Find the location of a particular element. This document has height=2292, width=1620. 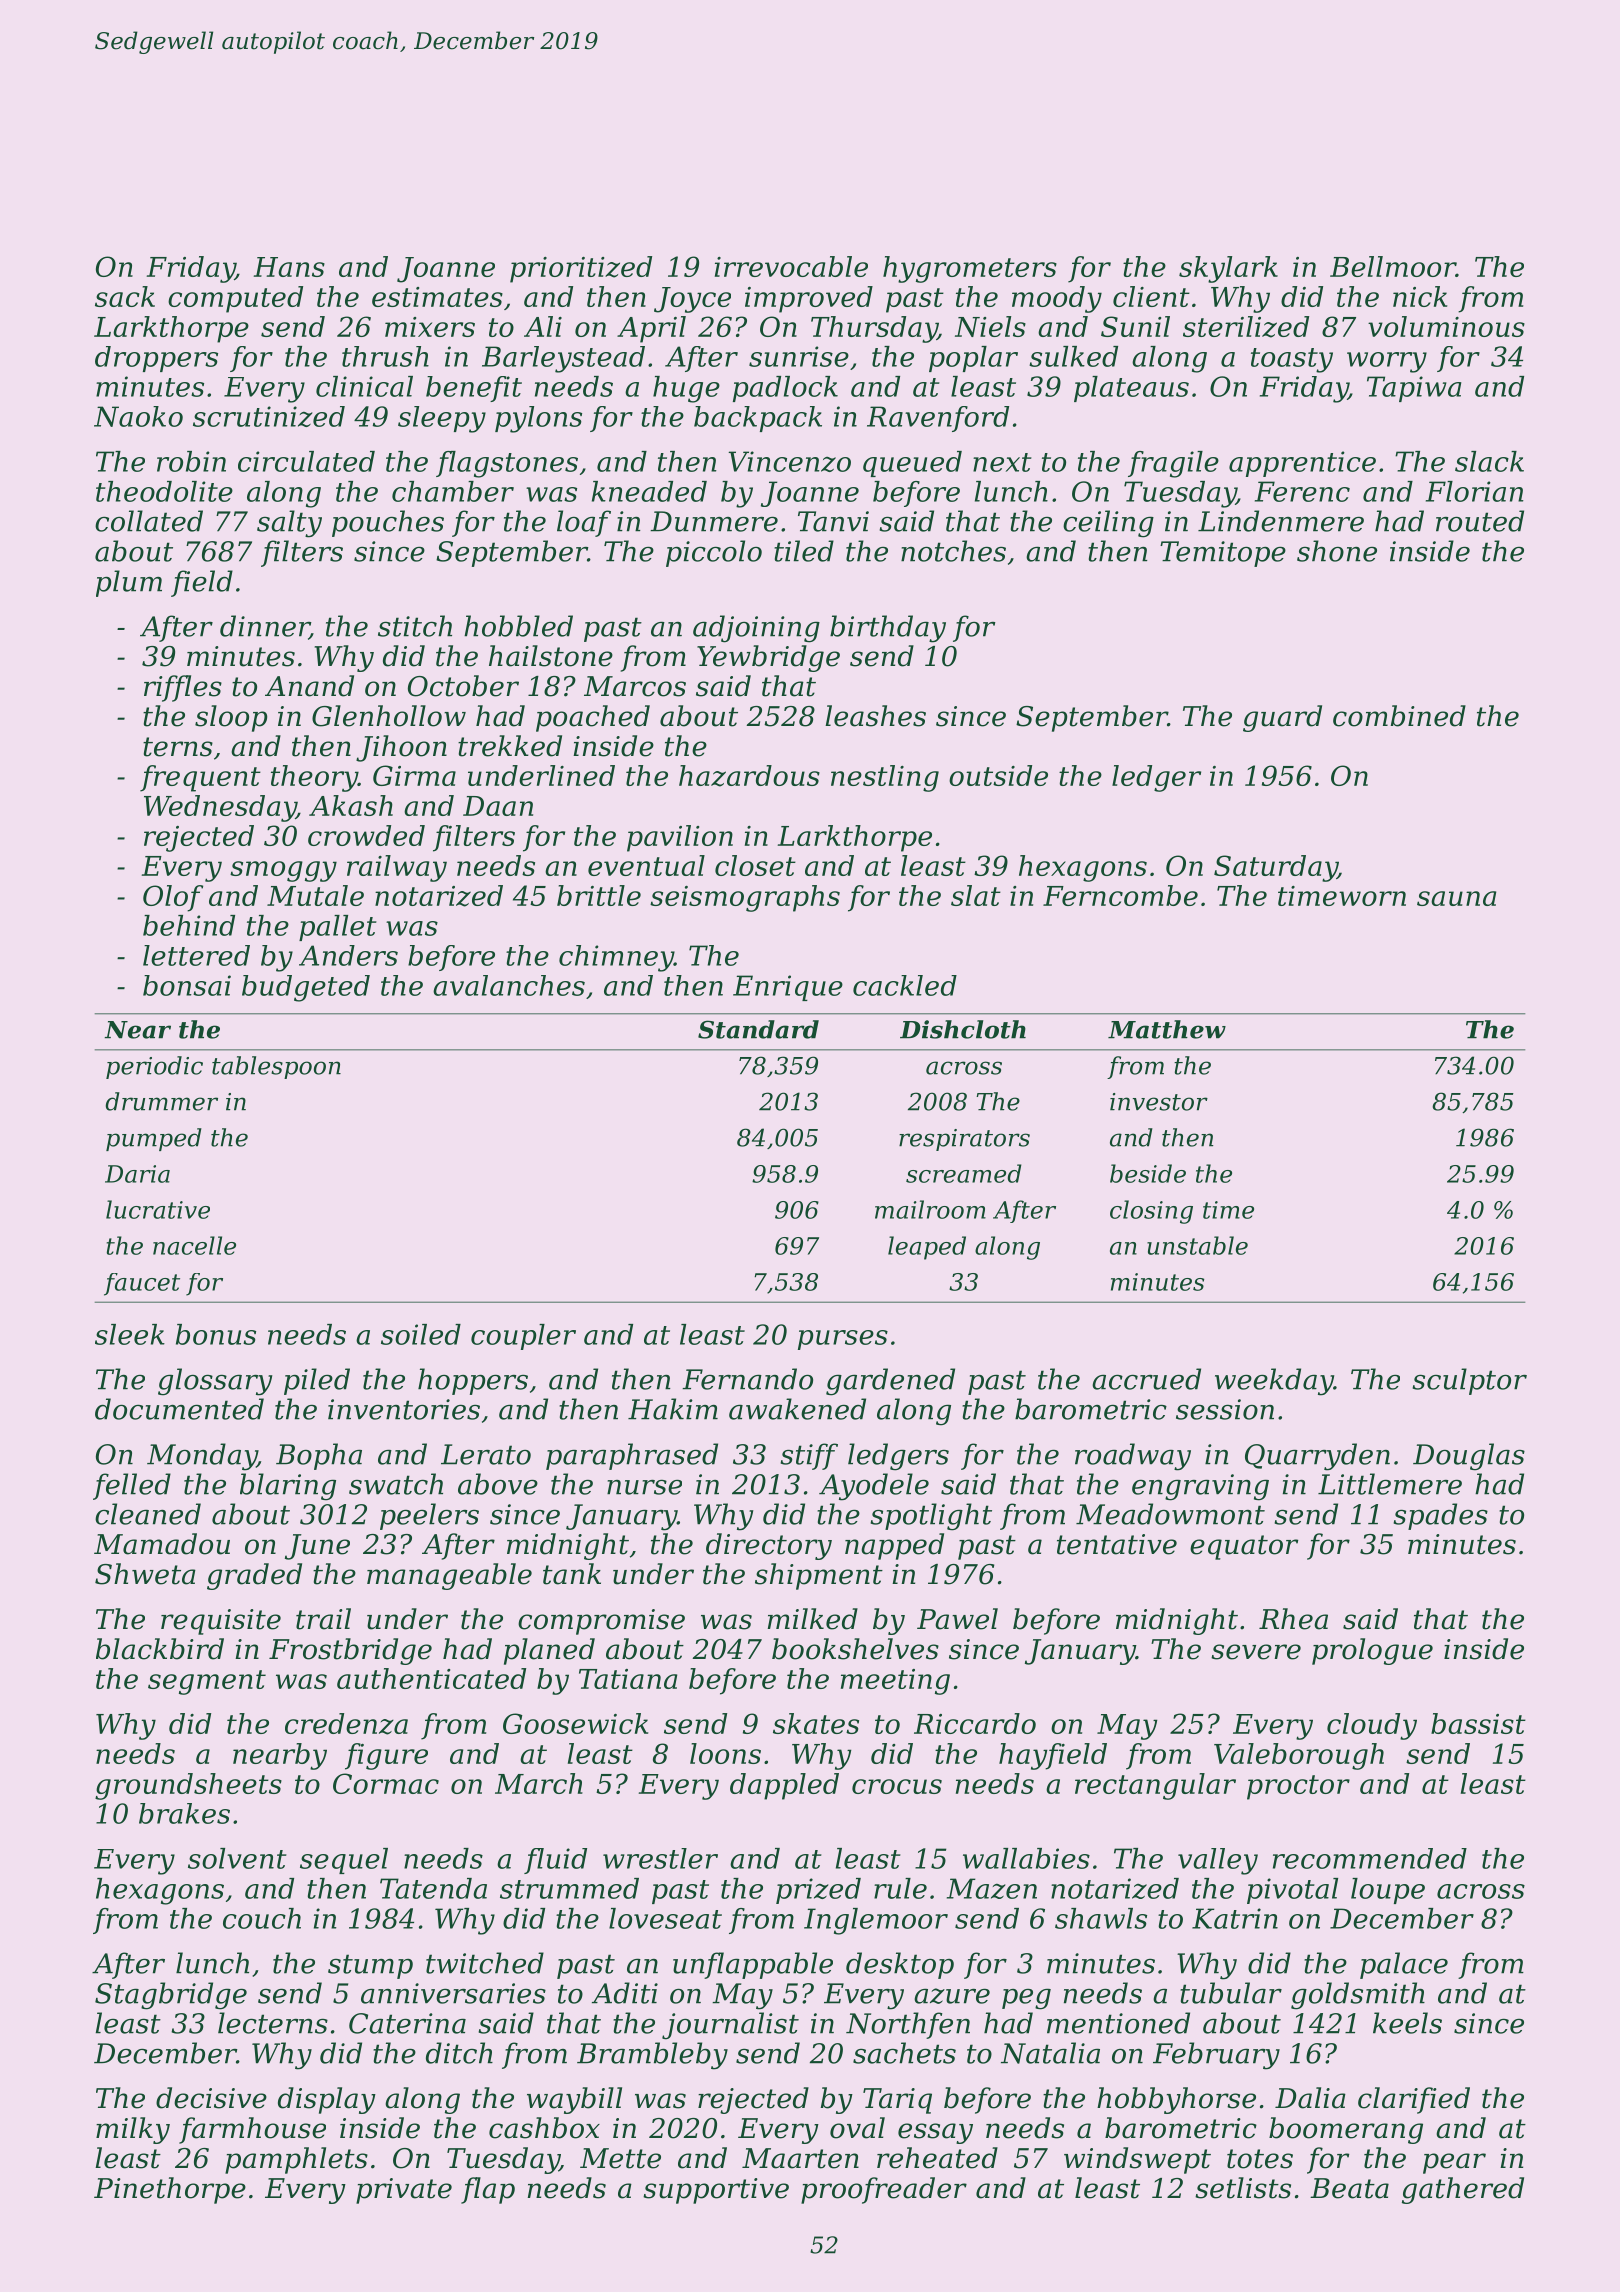

gathered is located at coordinates (1463, 2190).
